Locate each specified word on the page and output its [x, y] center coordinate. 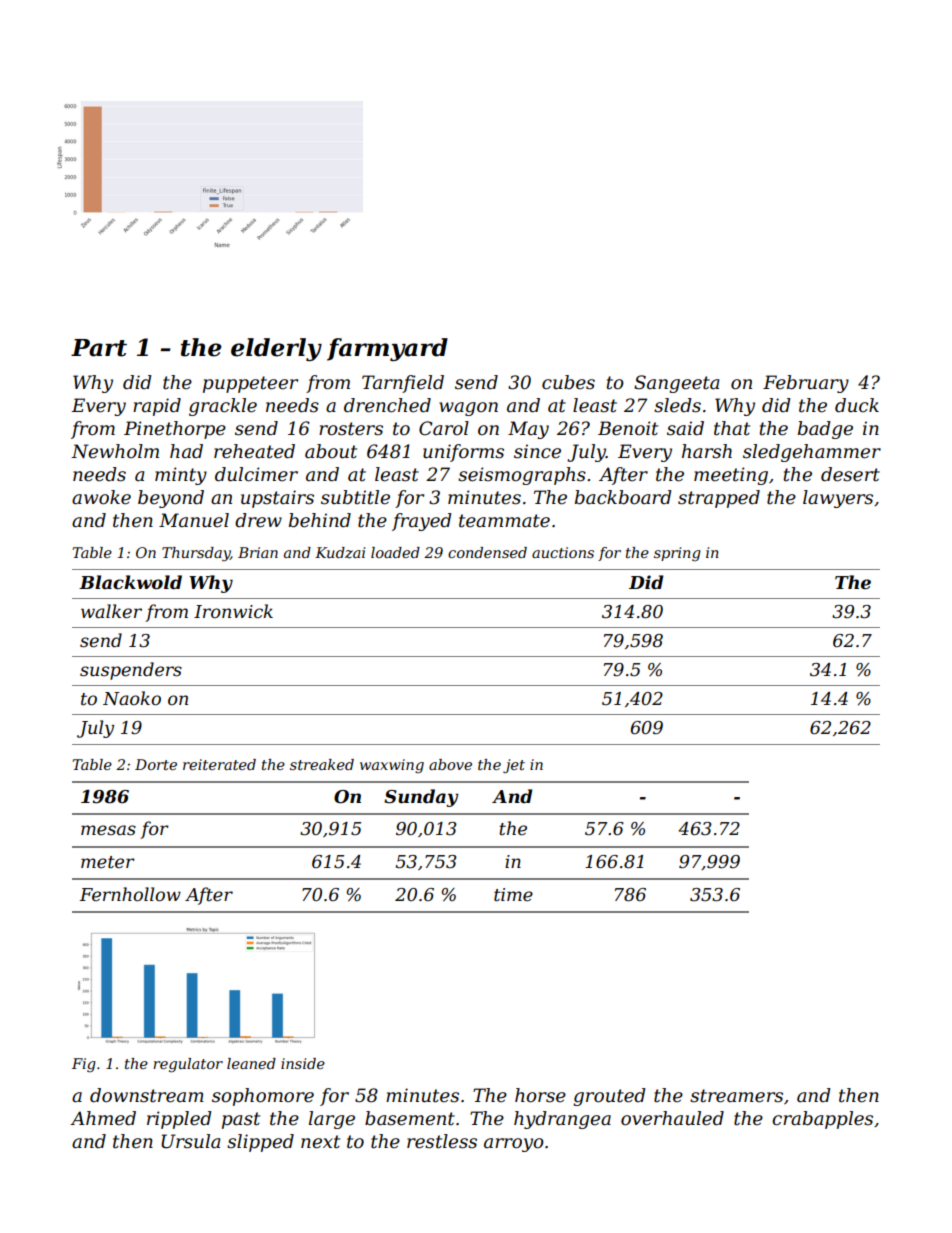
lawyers [838, 499]
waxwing [392, 766]
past [241, 1120]
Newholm [115, 451]
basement [410, 1118]
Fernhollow [130, 894]
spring [677, 554]
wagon [468, 409]
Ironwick [233, 611]
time [513, 895]
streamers [736, 1096]
